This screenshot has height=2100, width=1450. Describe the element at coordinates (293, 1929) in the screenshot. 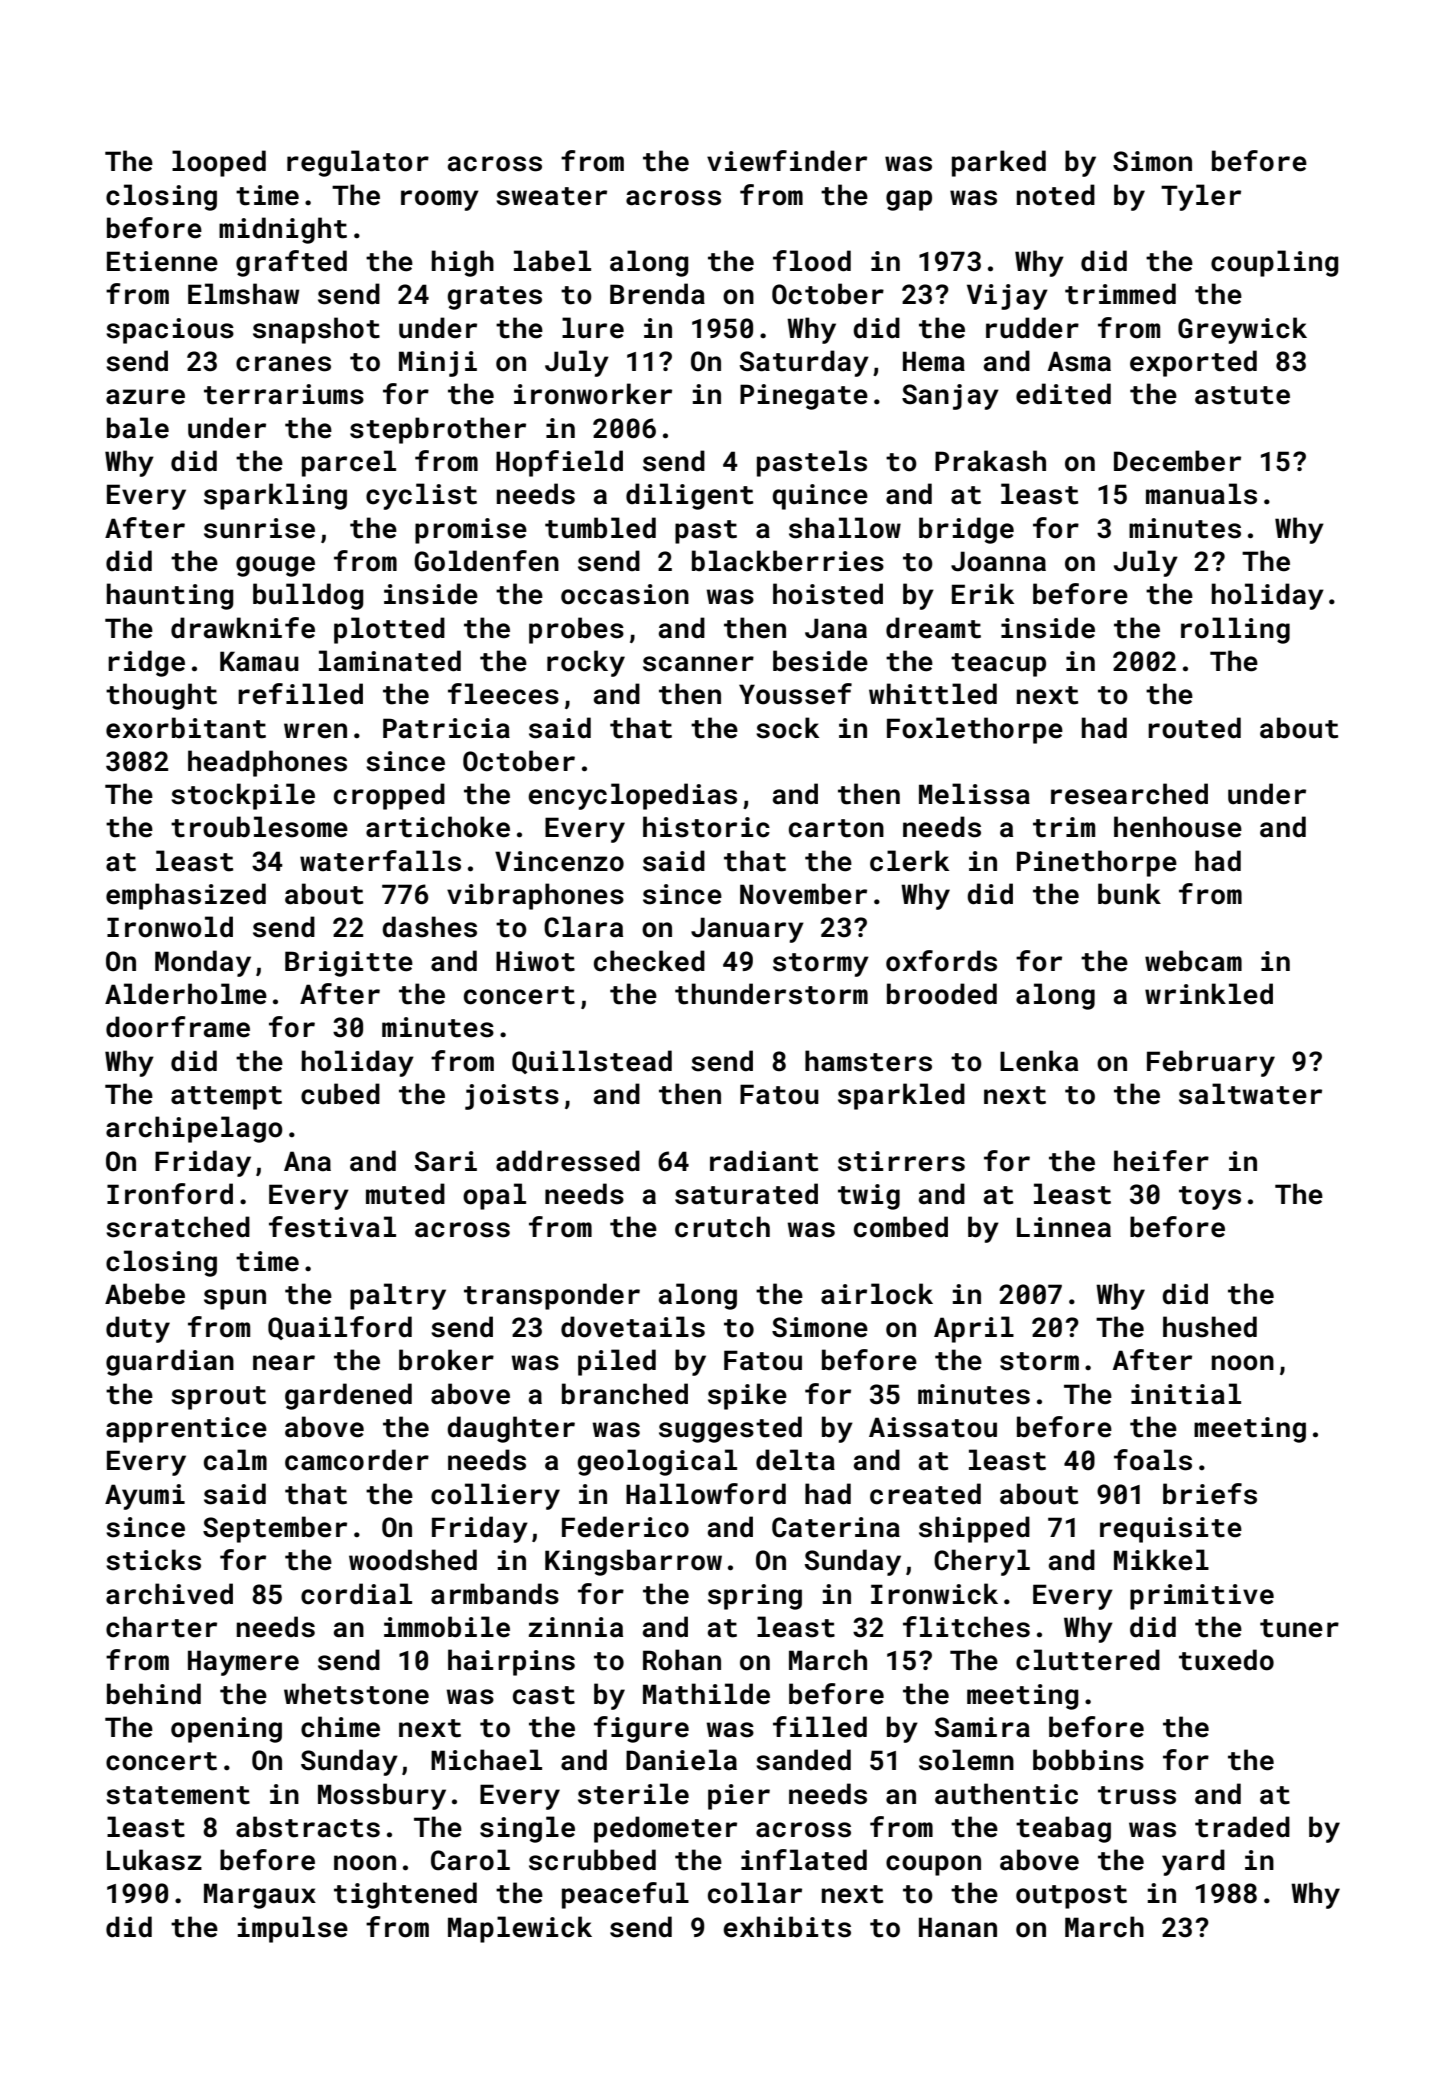

I see `impulse` at that location.
